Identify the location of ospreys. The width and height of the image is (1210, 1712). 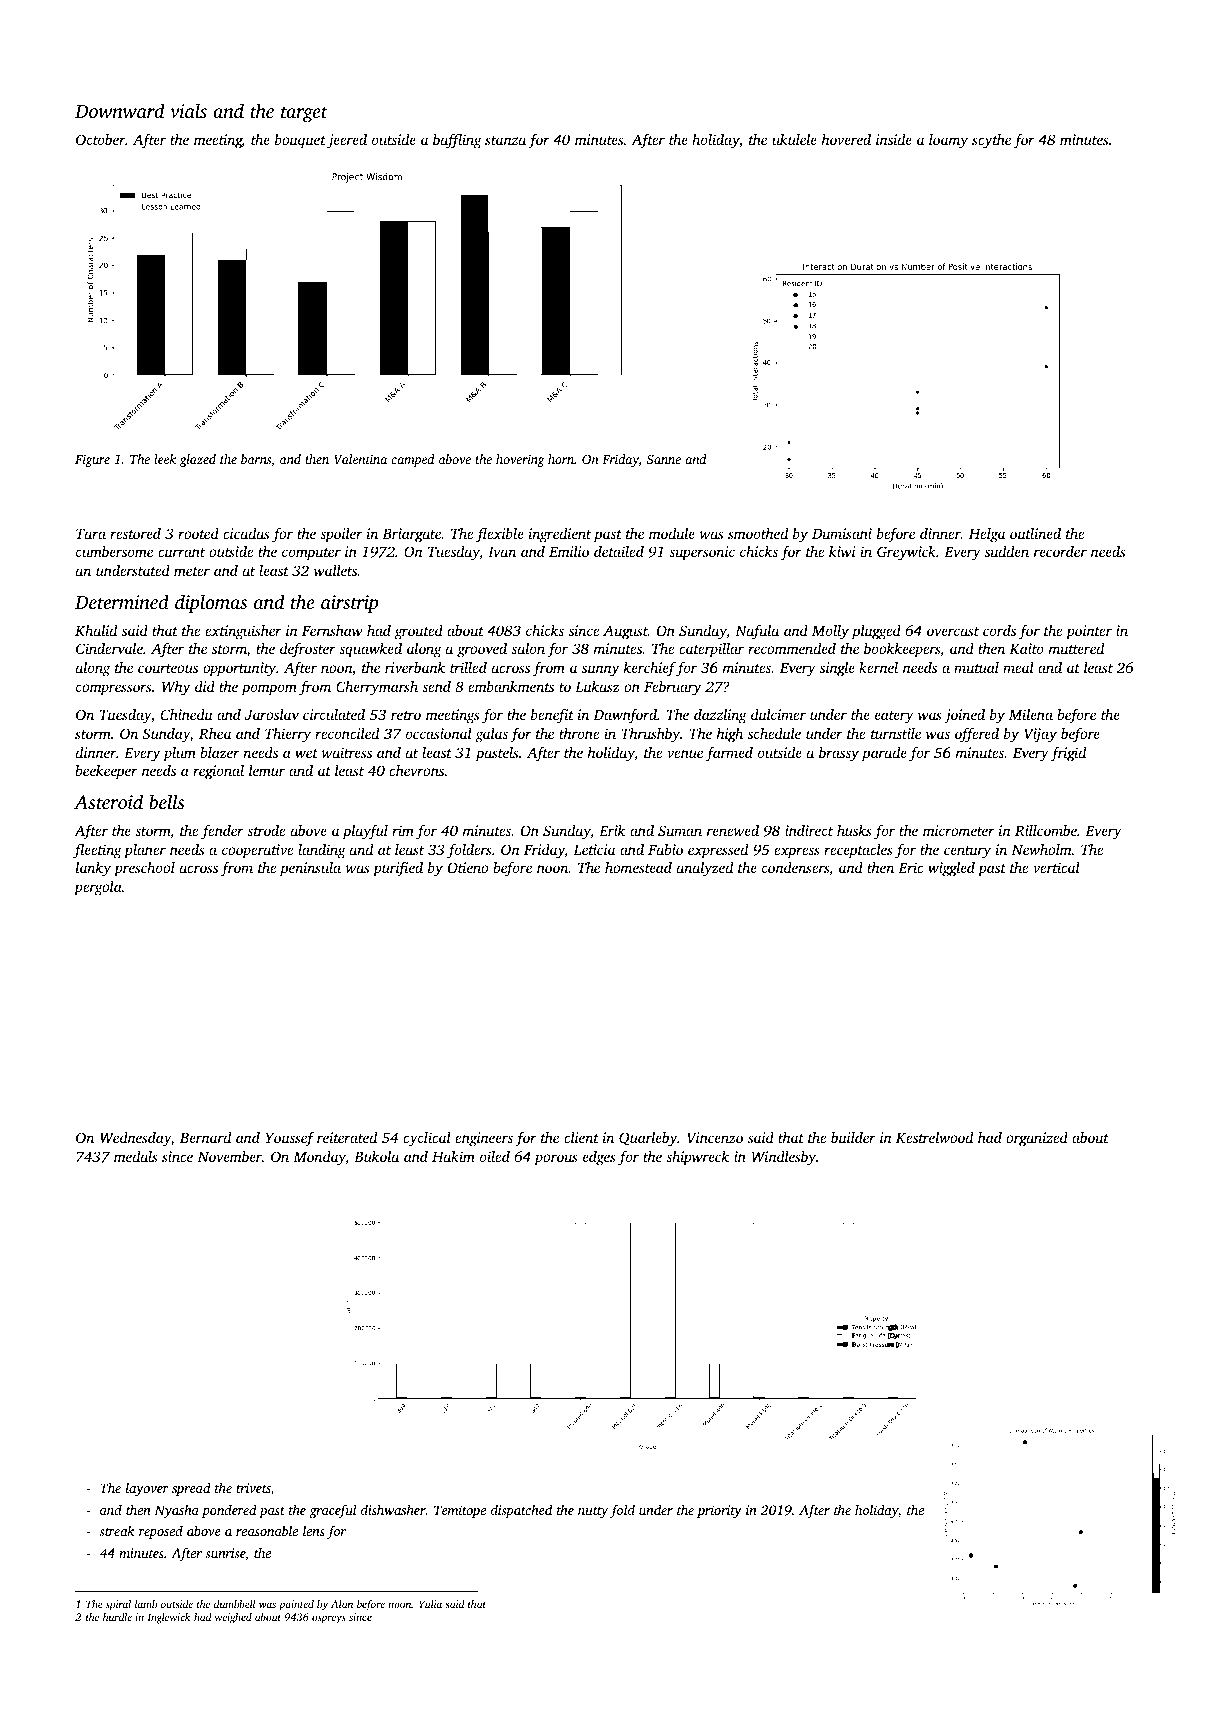
(329, 1619).
